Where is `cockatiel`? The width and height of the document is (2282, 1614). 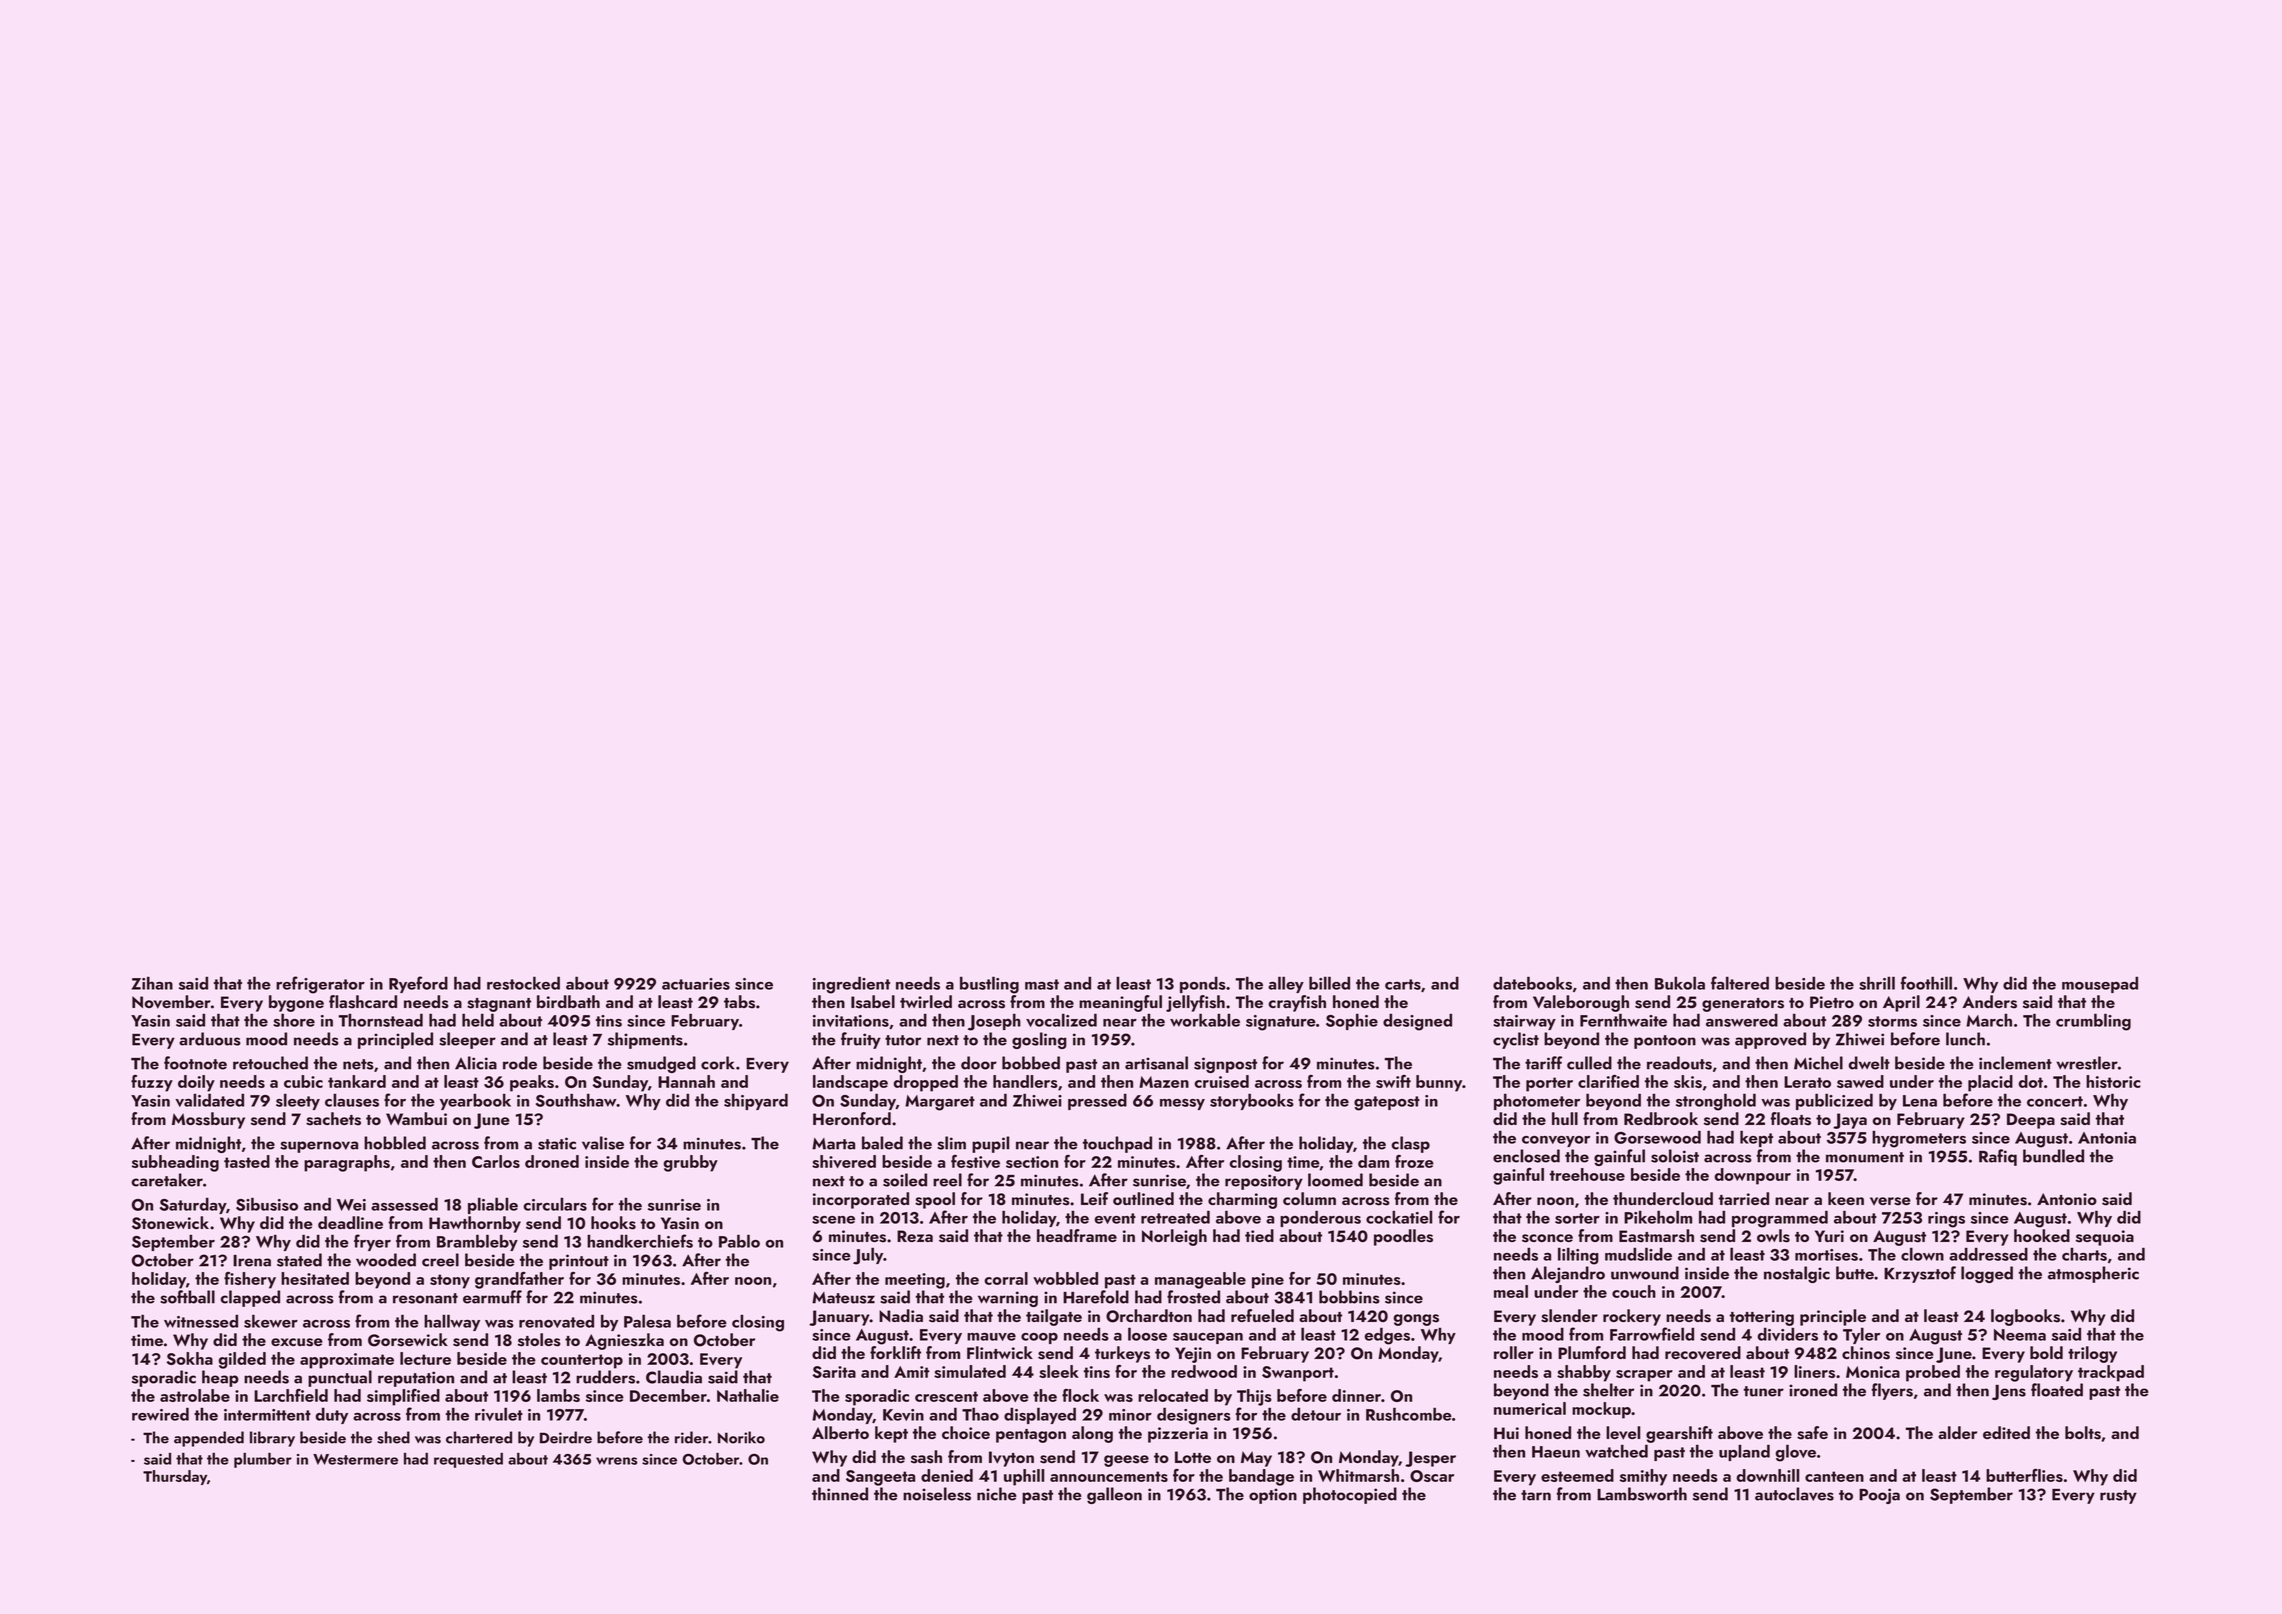
cockatiel is located at coordinates (1399, 1217).
